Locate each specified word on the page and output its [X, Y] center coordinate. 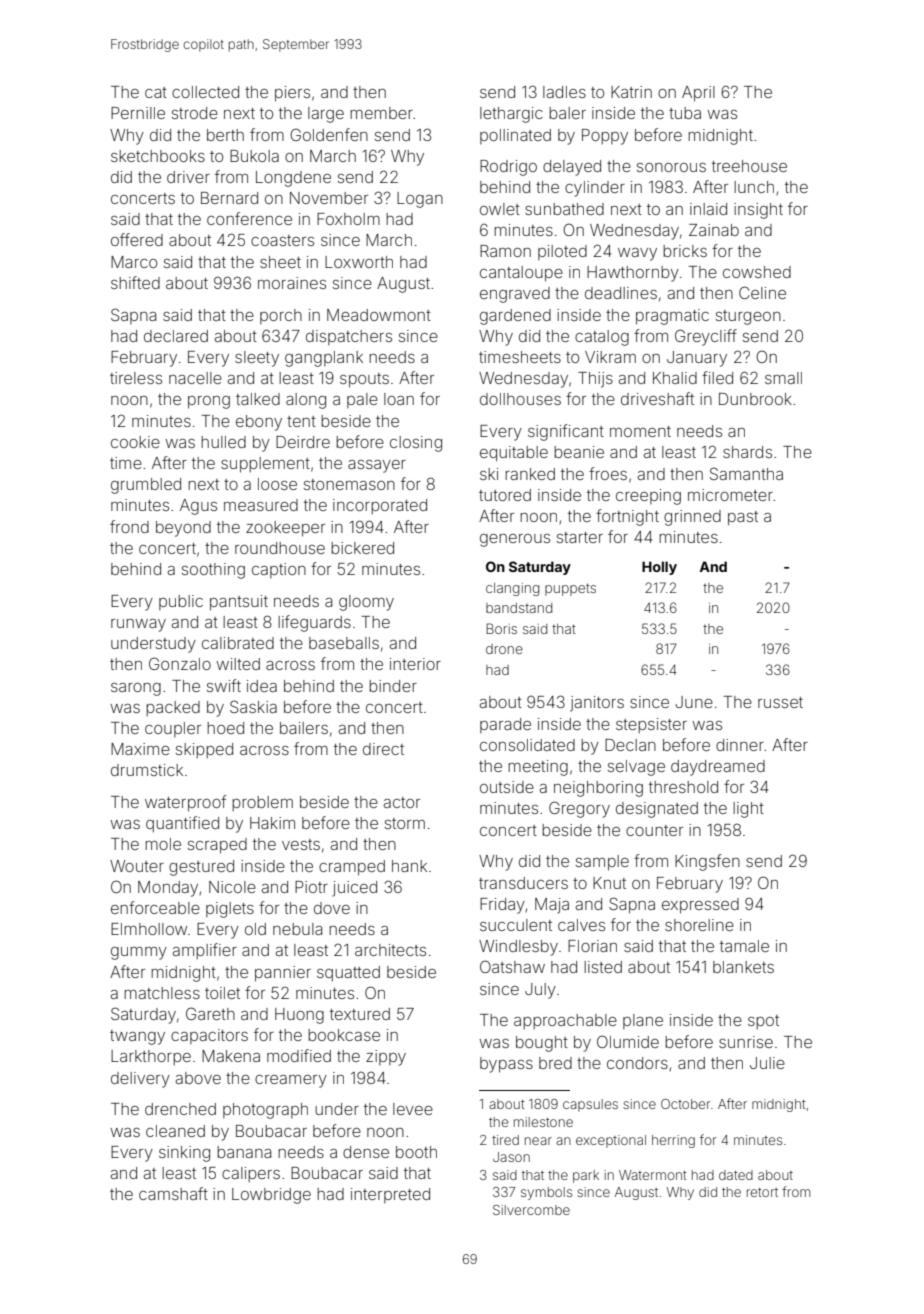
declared [176, 336]
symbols [546, 1193]
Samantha [746, 473]
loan [399, 399]
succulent [516, 925]
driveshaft [657, 398]
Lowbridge [271, 1196]
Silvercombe [531, 1210]
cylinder [595, 189]
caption [279, 570]
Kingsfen [707, 862]
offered [137, 239]
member [381, 113]
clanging [512, 589]
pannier [283, 974]
